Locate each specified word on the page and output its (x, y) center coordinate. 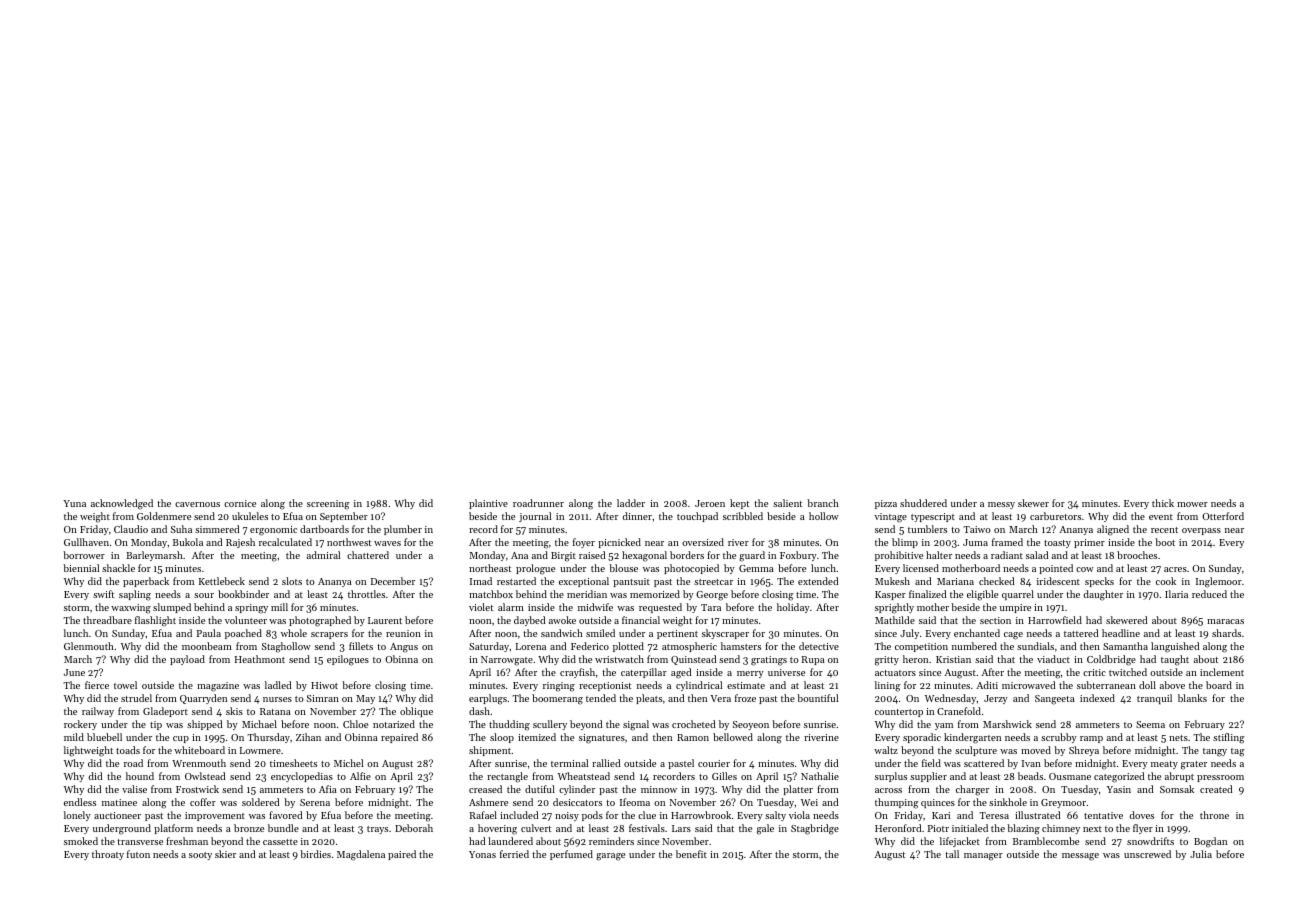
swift (103, 594)
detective (819, 646)
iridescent (1058, 581)
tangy (1215, 752)
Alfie (360, 776)
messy (1001, 505)
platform (173, 829)
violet (481, 607)
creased (485, 789)
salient (787, 503)
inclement (1222, 672)
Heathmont (260, 659)
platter (798, 790)
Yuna (74, 503)
